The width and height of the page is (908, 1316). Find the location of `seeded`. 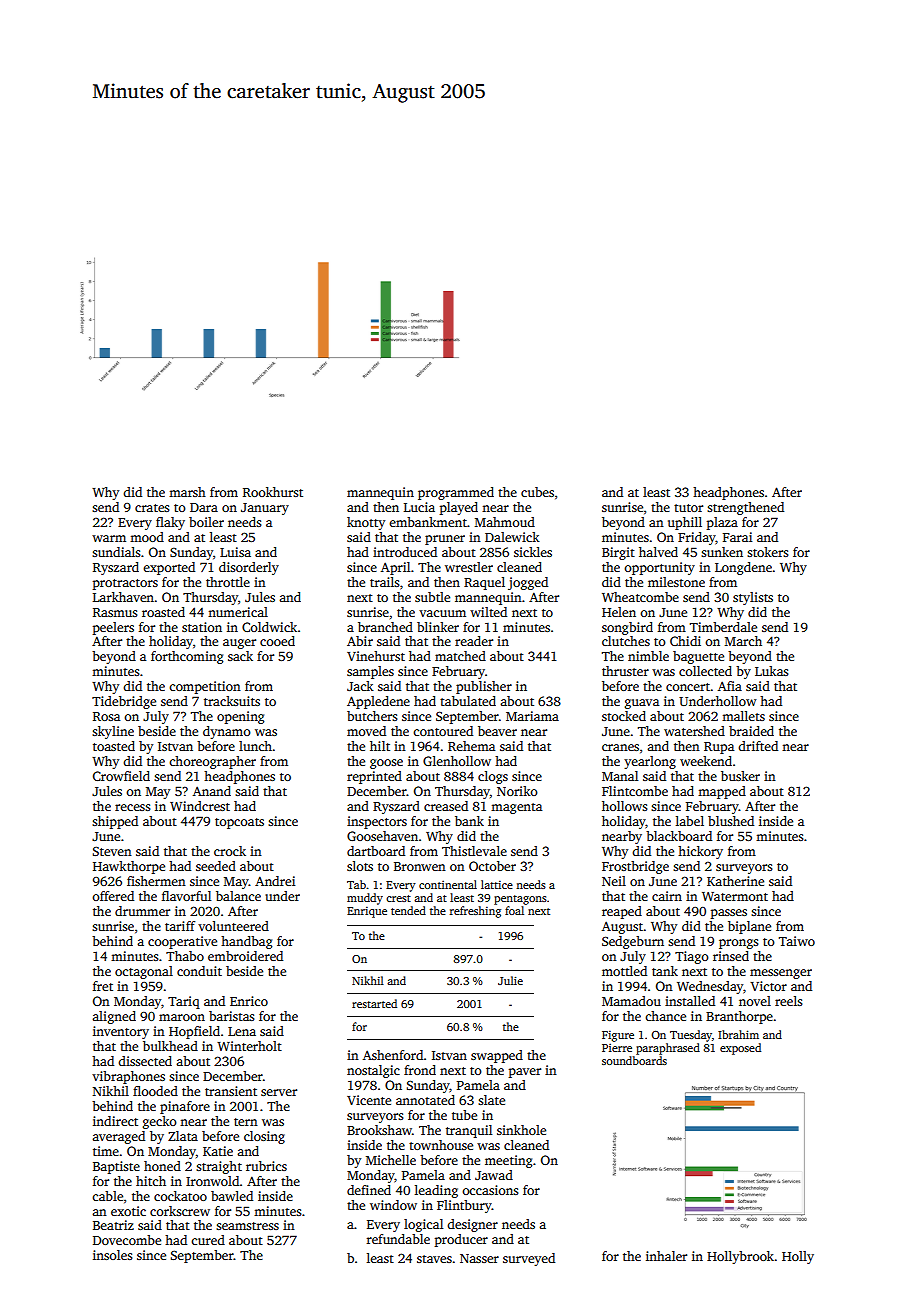

seeded is located at coordinates (216, 866).
